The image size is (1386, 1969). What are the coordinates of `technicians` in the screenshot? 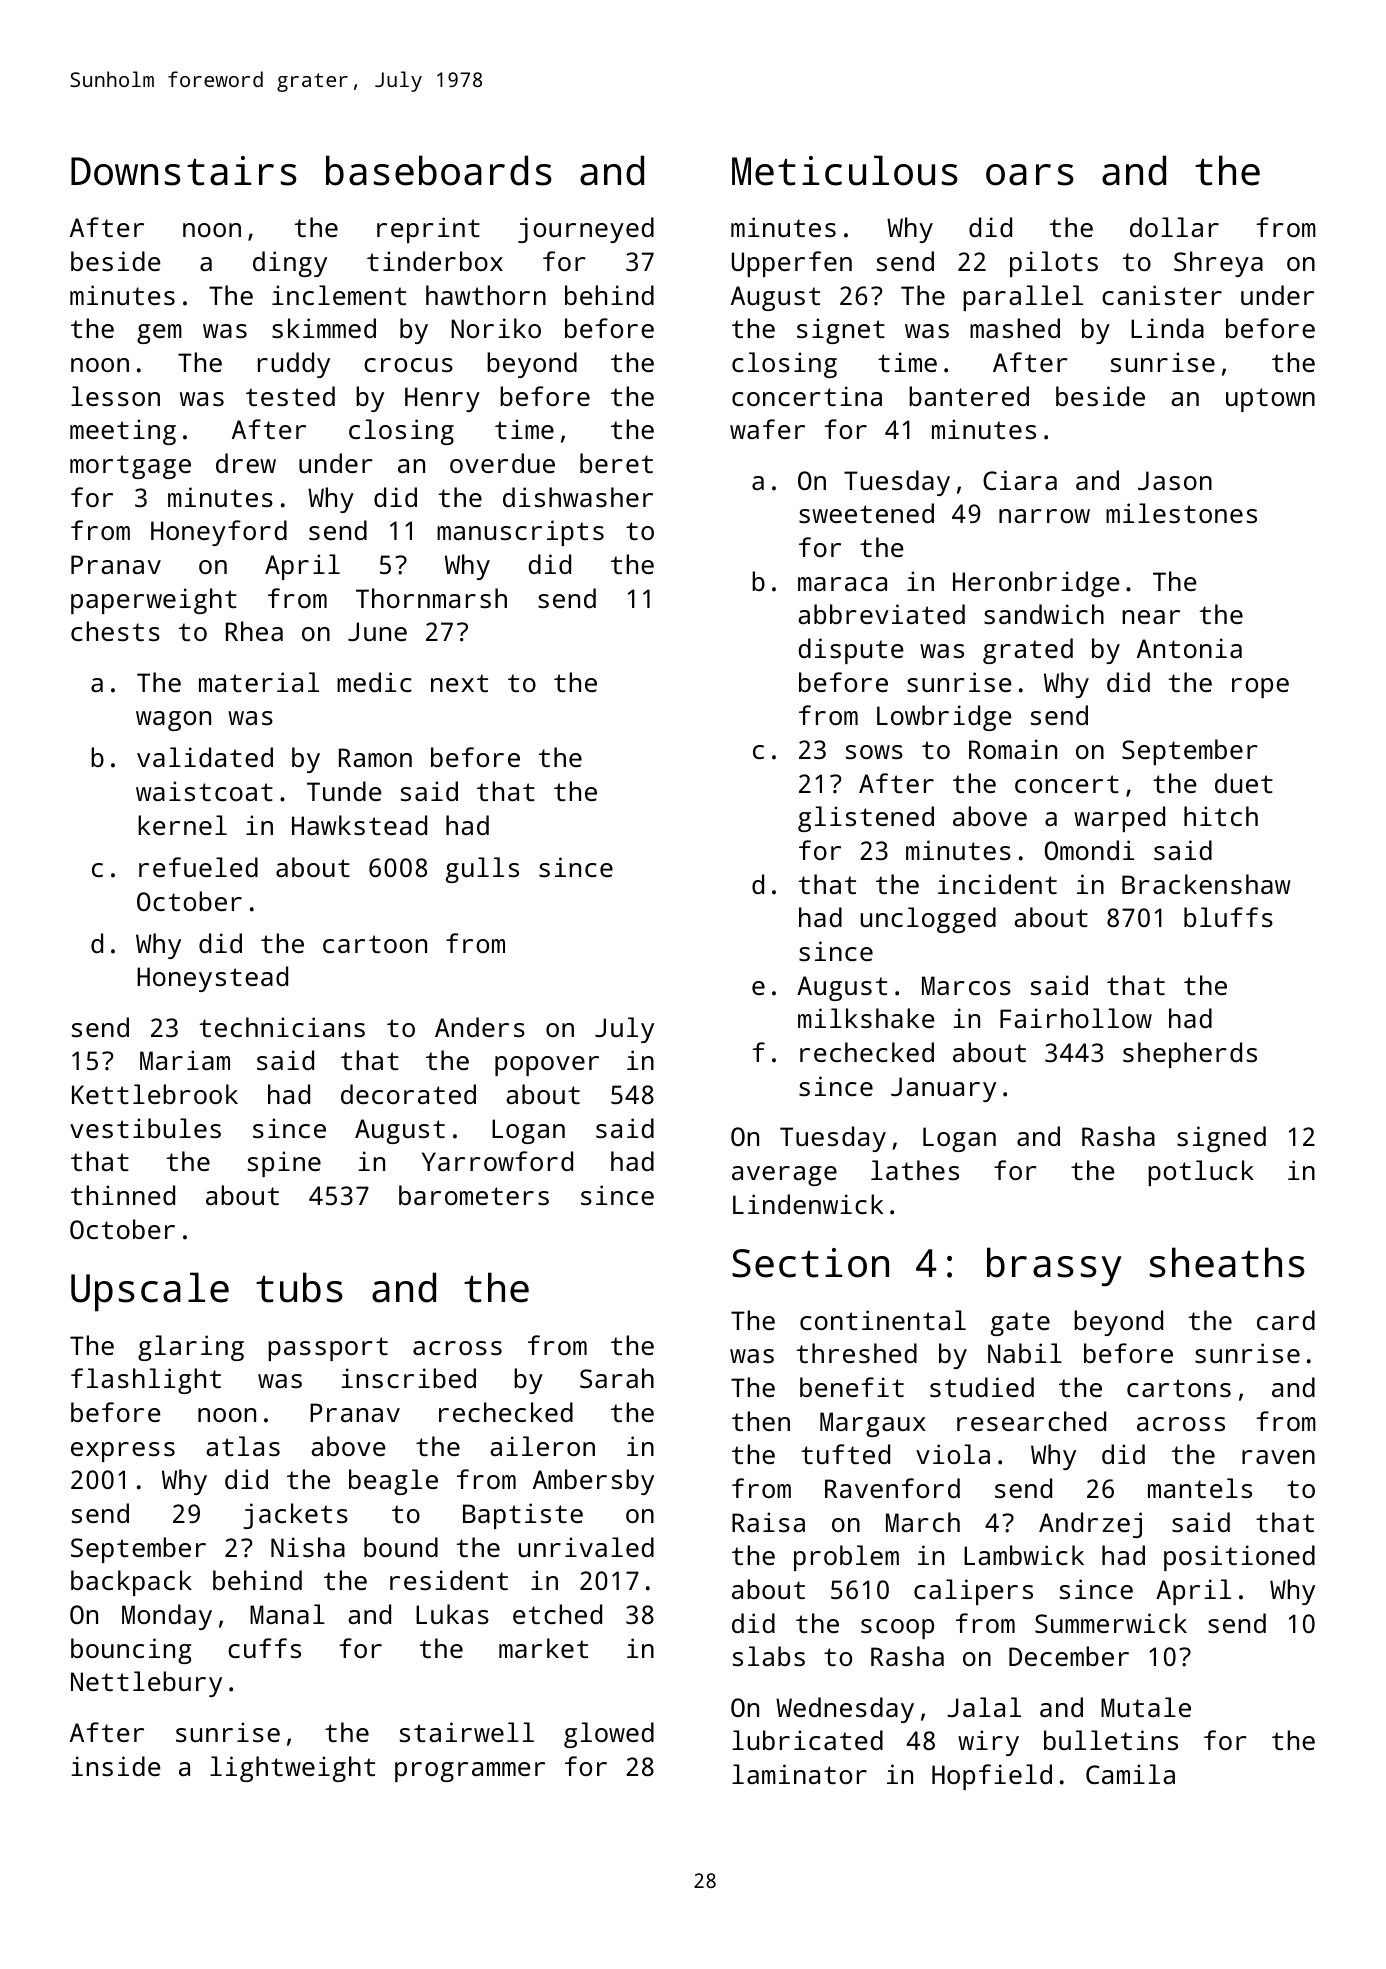 It's located at (282, 1027).
